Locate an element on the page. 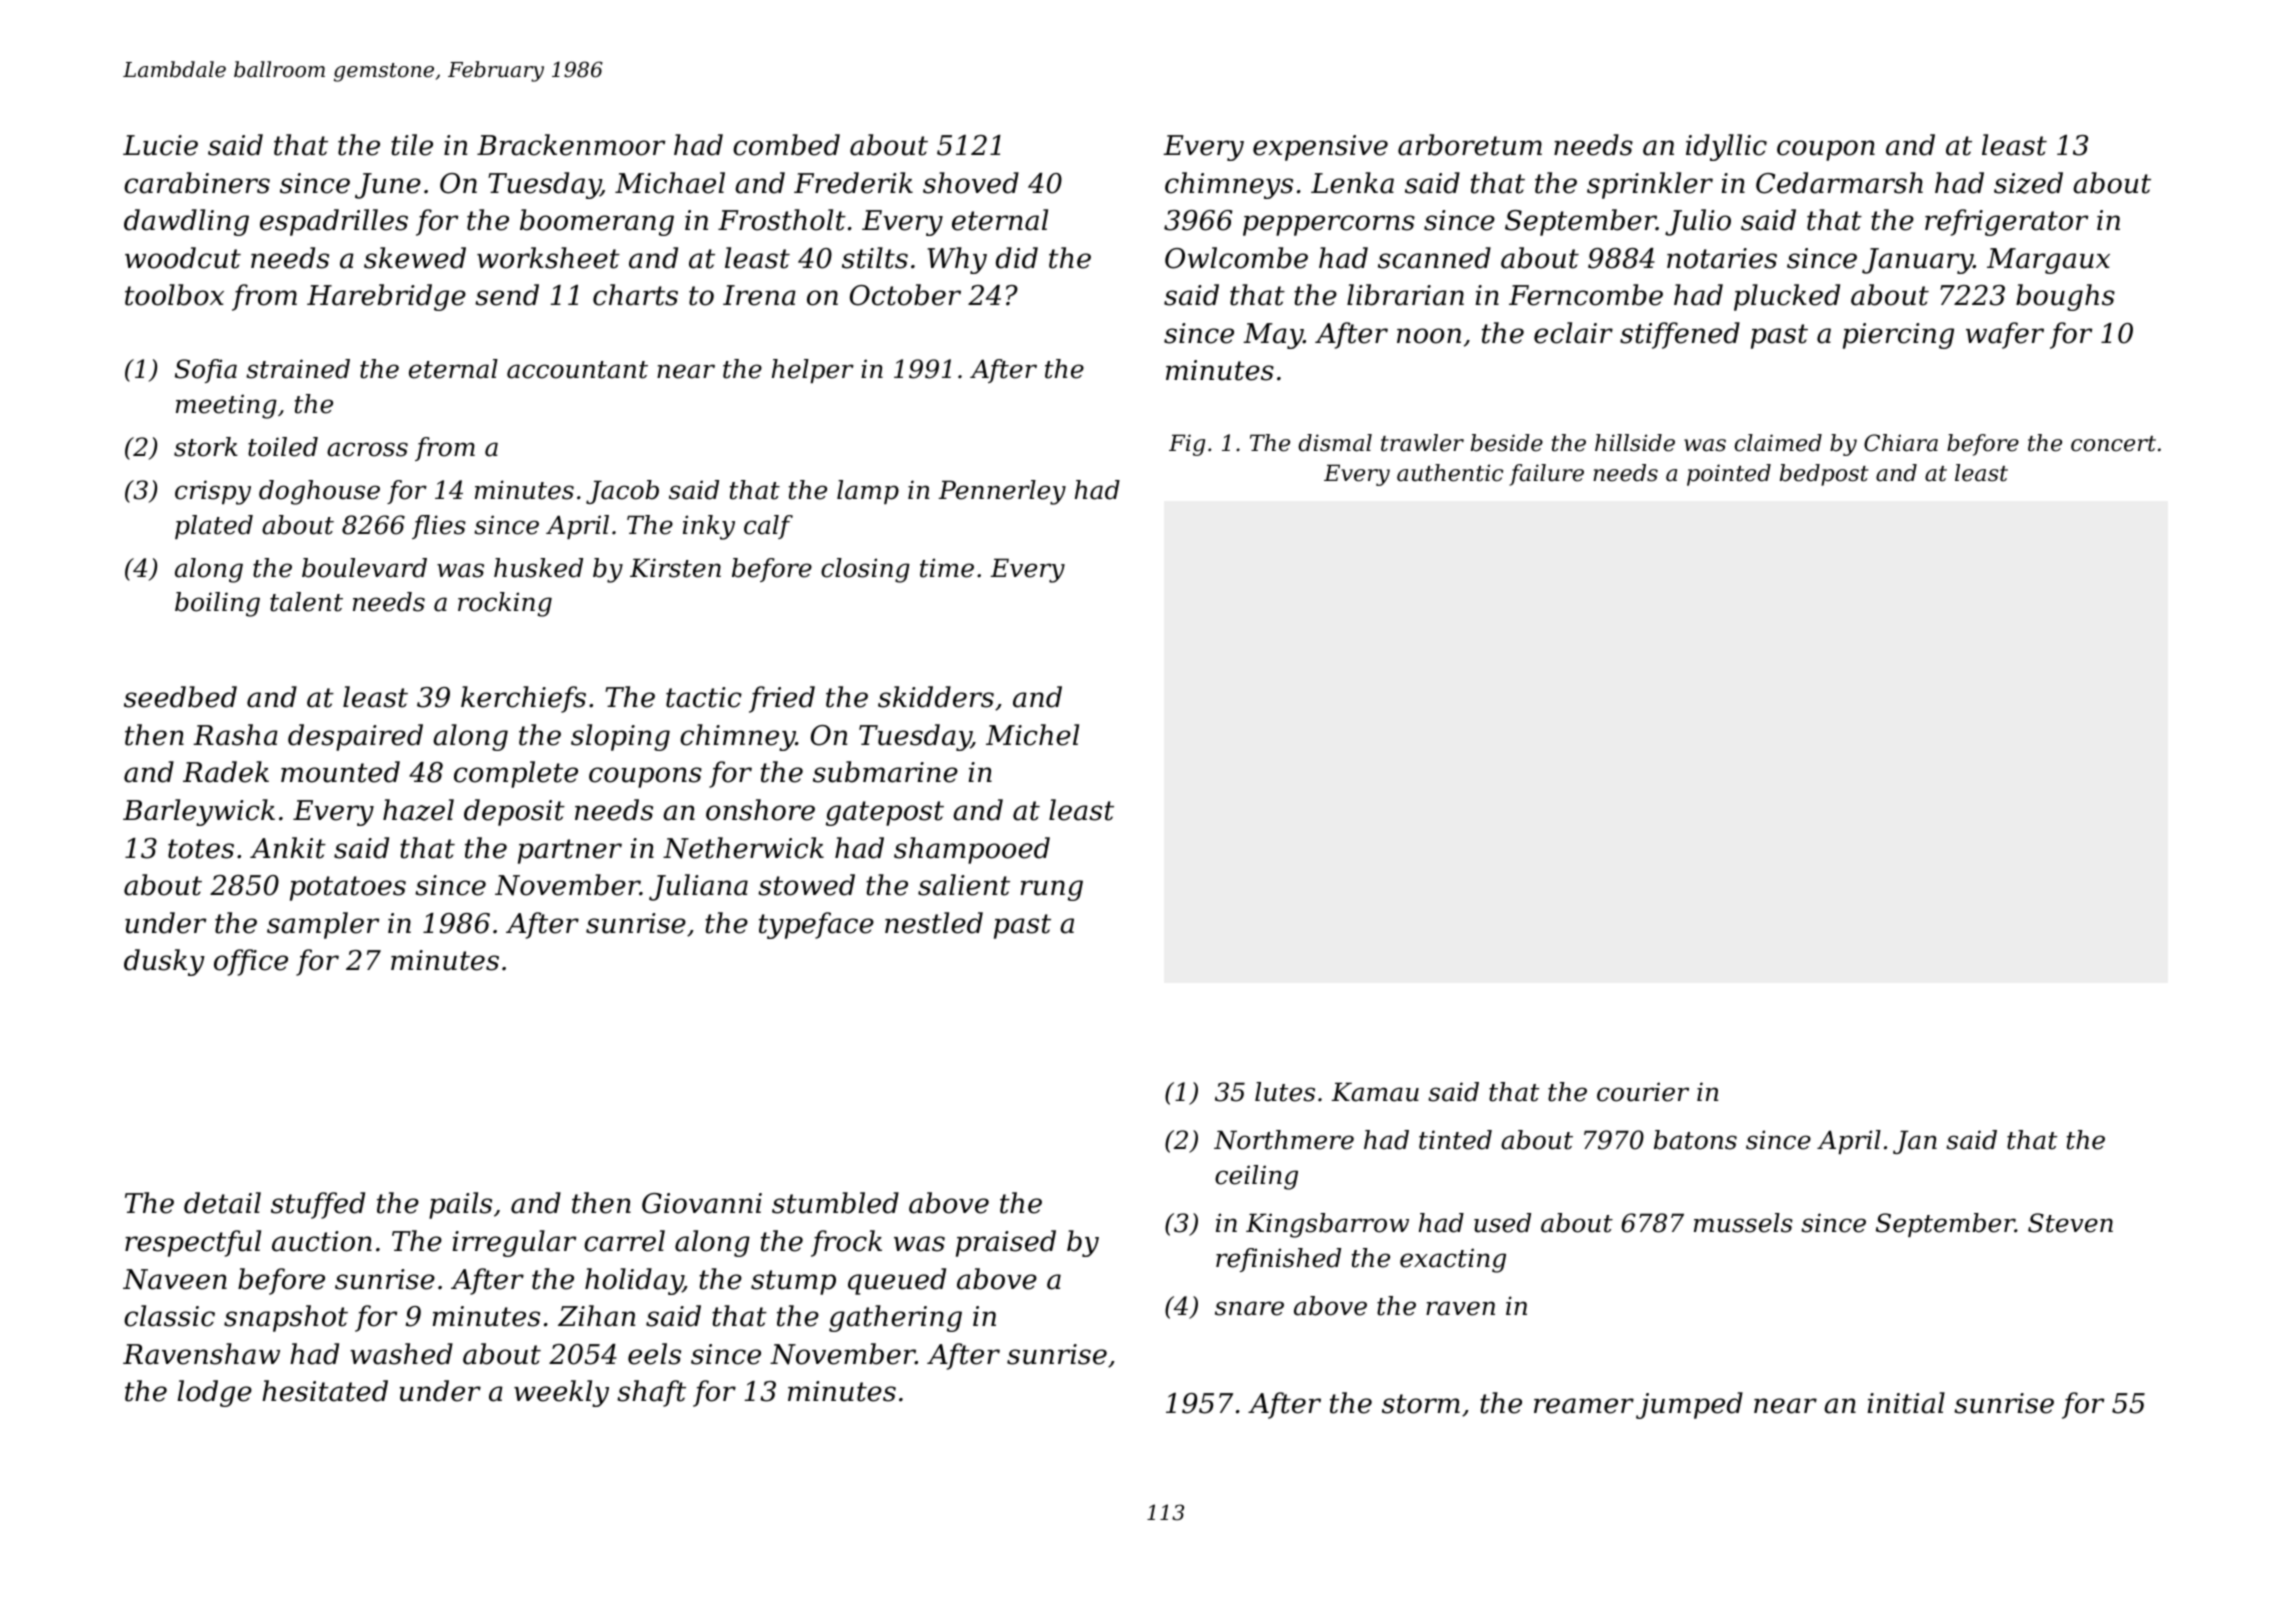 The height and width of the image is (1620, 2292). scanned is located at coordinates (1434, 258).
